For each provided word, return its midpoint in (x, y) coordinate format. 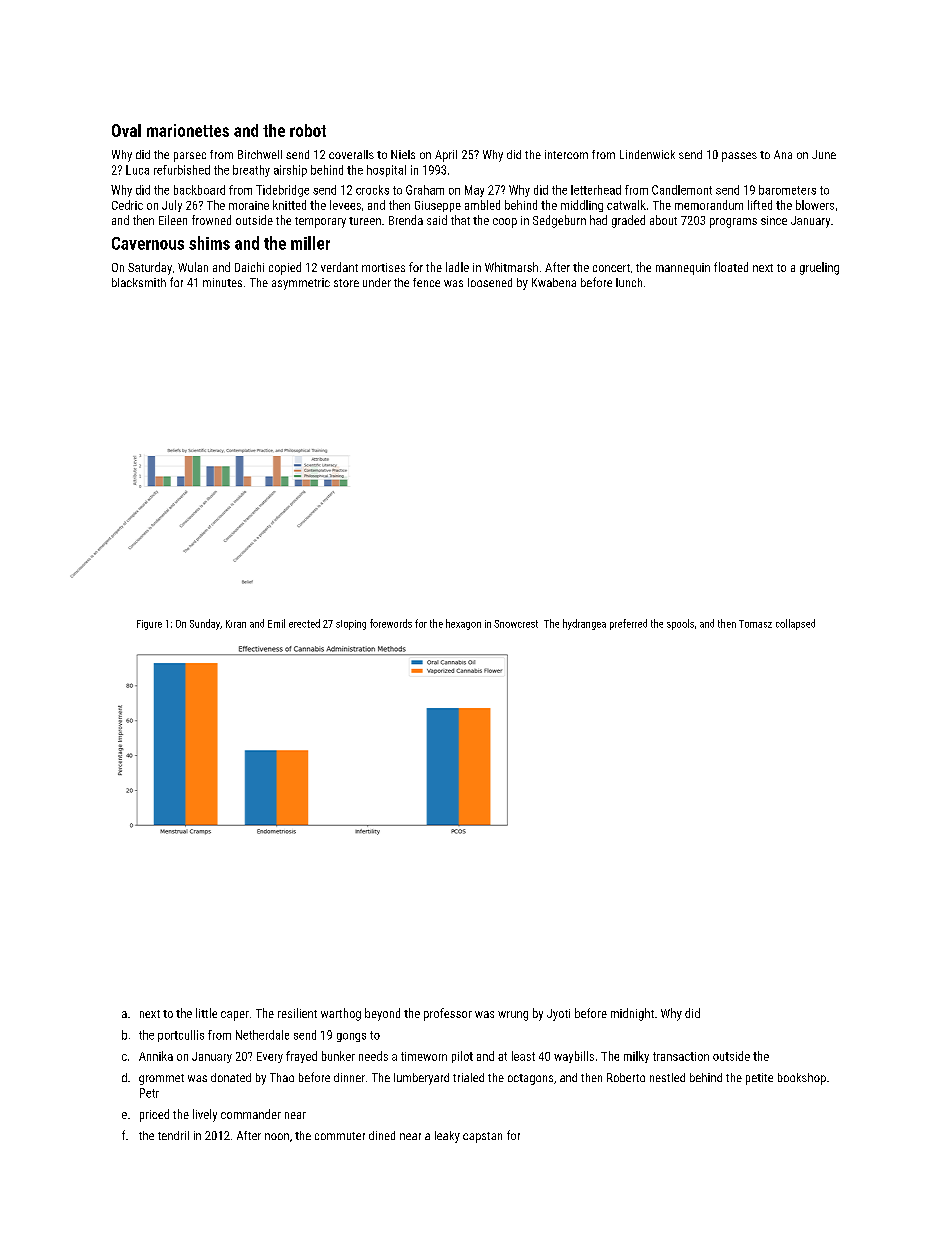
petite (759, 1079)
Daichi (249, 267)
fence (426, 282)
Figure (149, 625)
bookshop (802, 1079)
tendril (173, 1135)
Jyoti (558, 1015)
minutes (222, 282)
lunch (629, 282)
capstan (482, 1137)
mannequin (683, 269)
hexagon (463, 624)
